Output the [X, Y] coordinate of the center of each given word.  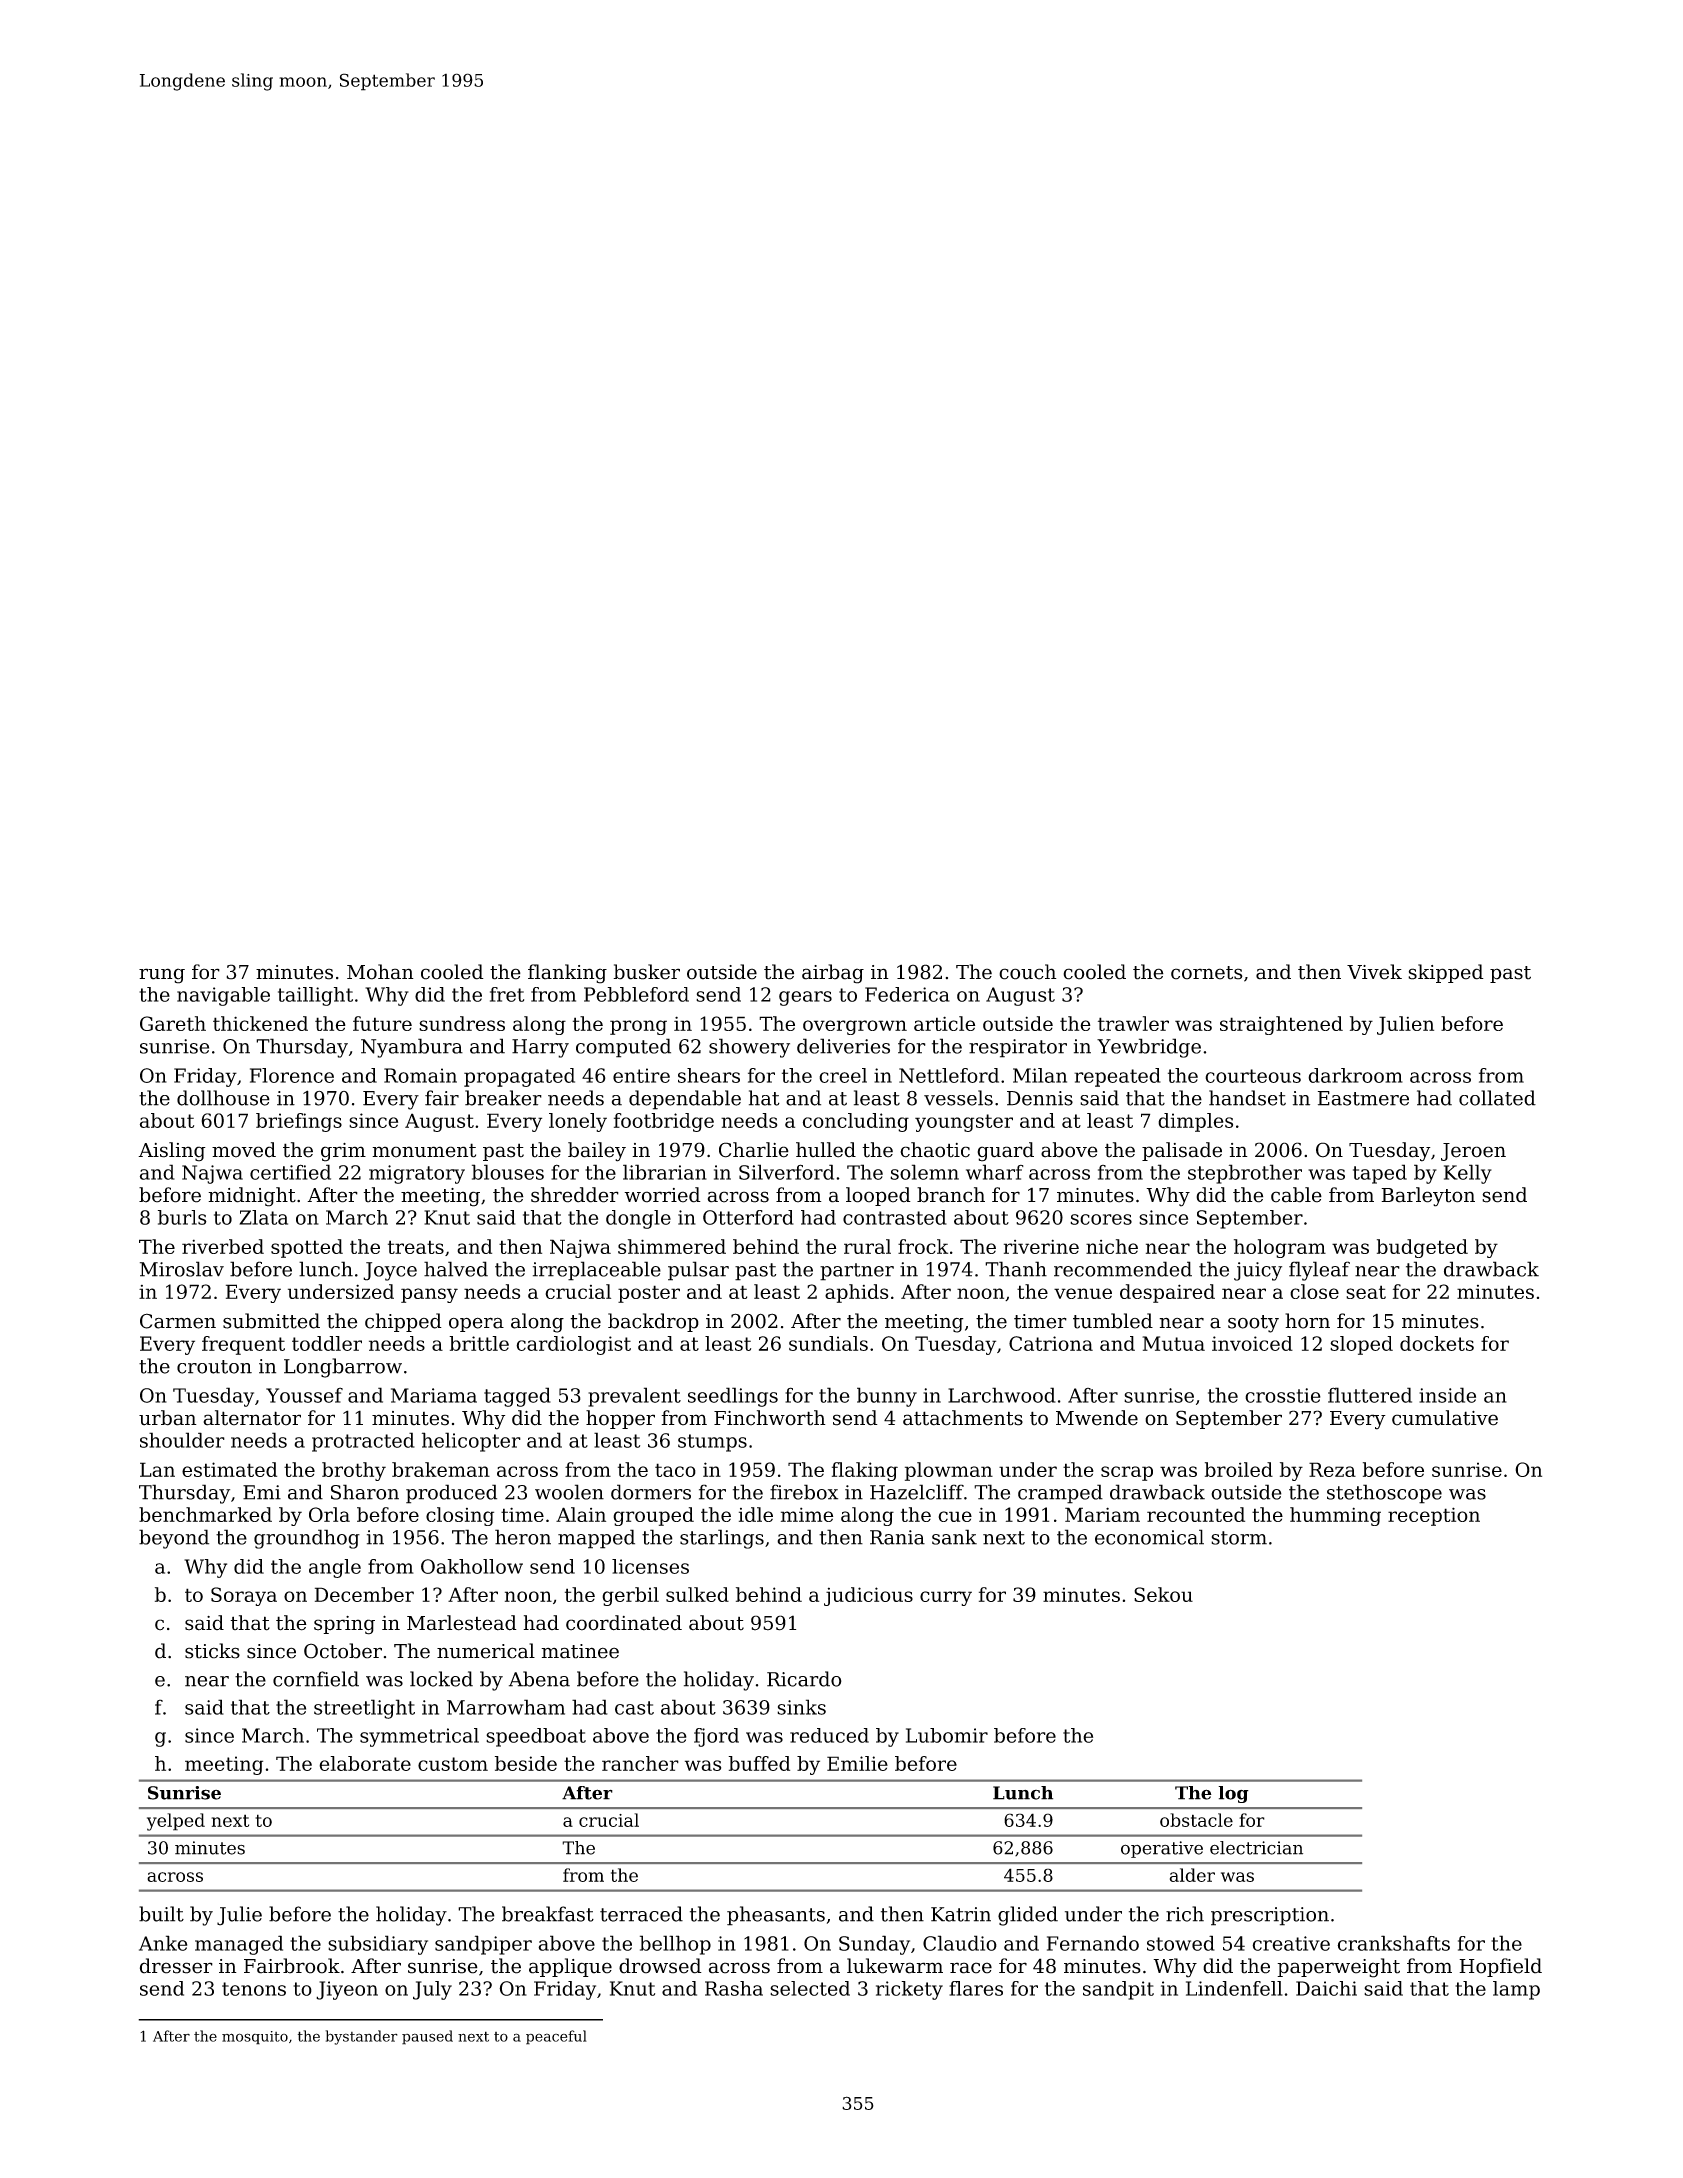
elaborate [365, 1763]
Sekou [1163, 1594]
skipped [1446, 973]
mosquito [255, 2038]
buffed [759, 1763]
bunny [887, 1397]
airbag [833, 974]
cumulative [1445, 1418]
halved [456, 1269]
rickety [909, 1990]
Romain [420, 1075]
